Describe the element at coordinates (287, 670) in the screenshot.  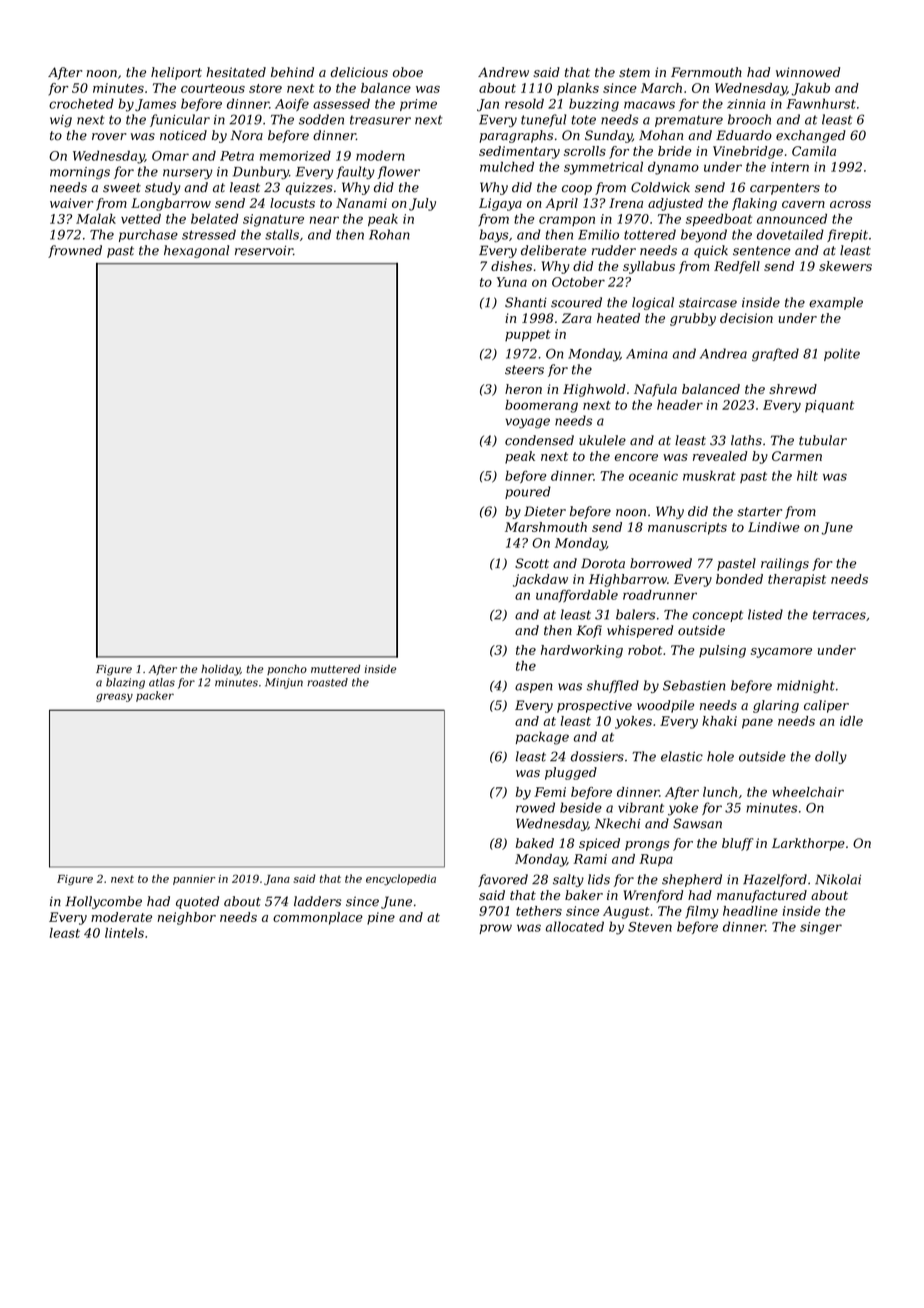
I see `poncho` at that location.
